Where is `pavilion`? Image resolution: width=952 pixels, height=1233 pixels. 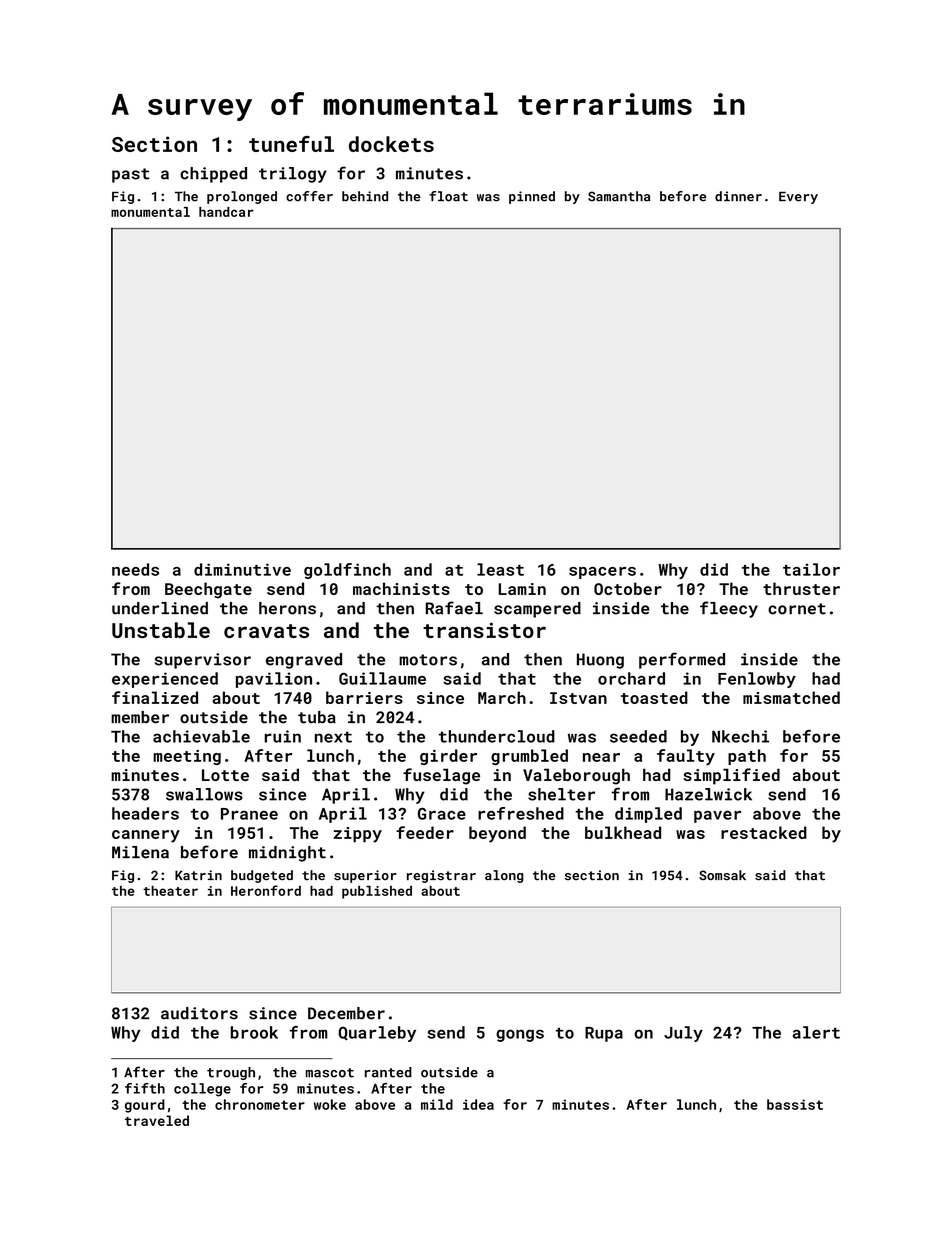 pavilion is located at coordinates (274, 680).
